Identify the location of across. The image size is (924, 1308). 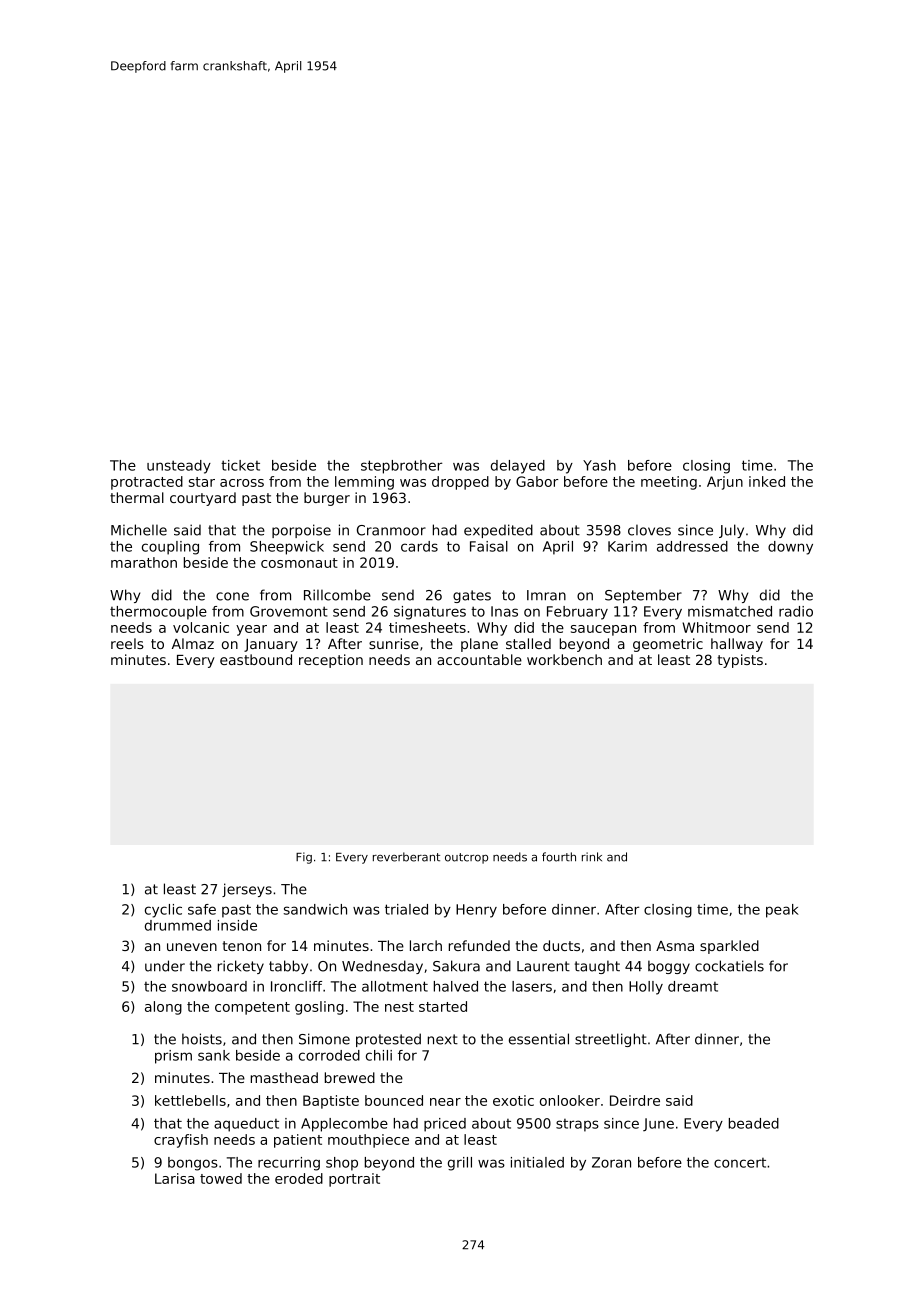
(242, 483).
